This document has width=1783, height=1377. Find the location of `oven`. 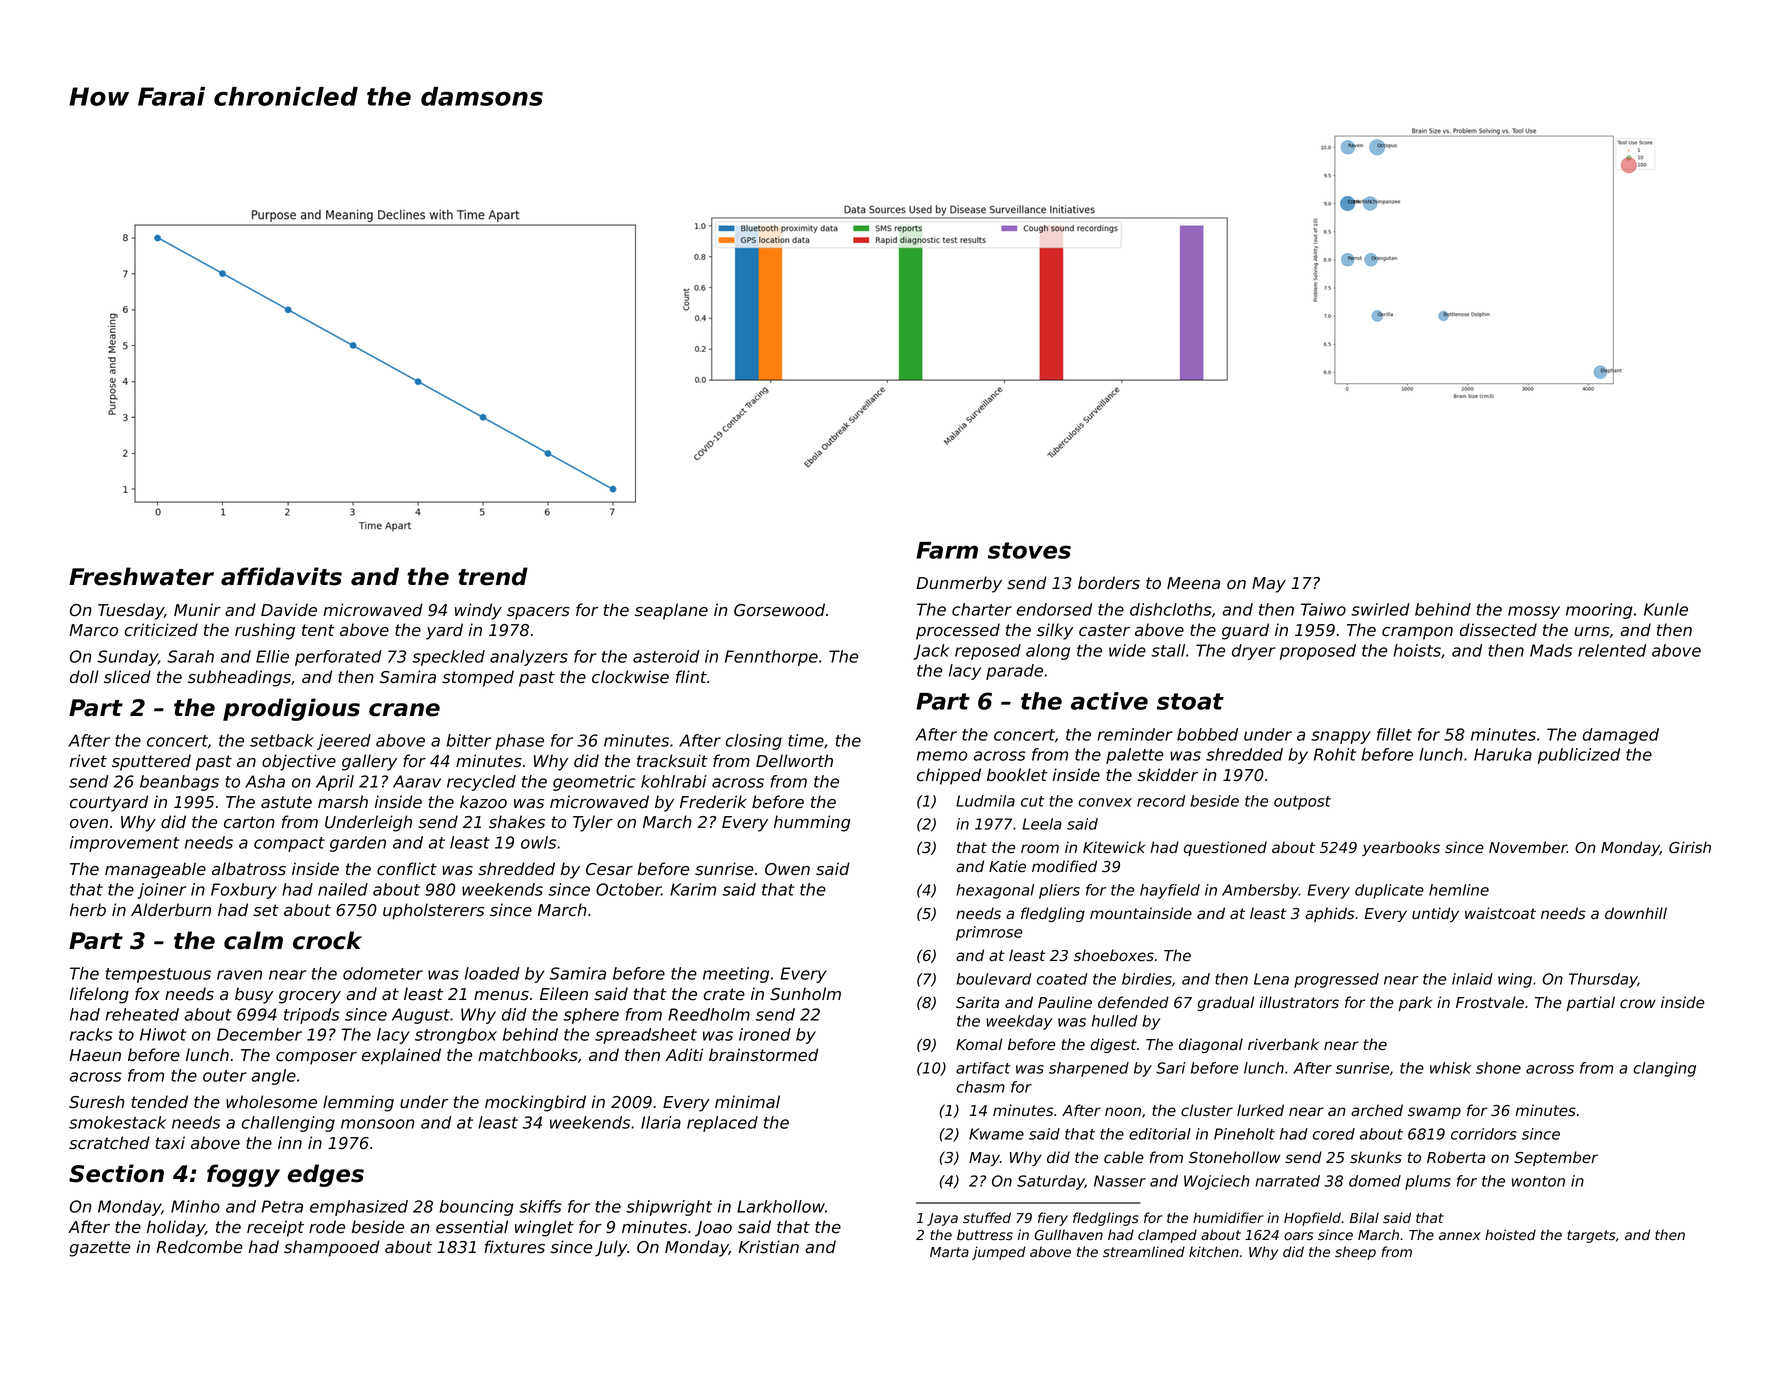

oven is located at coordinates (89, 824).
